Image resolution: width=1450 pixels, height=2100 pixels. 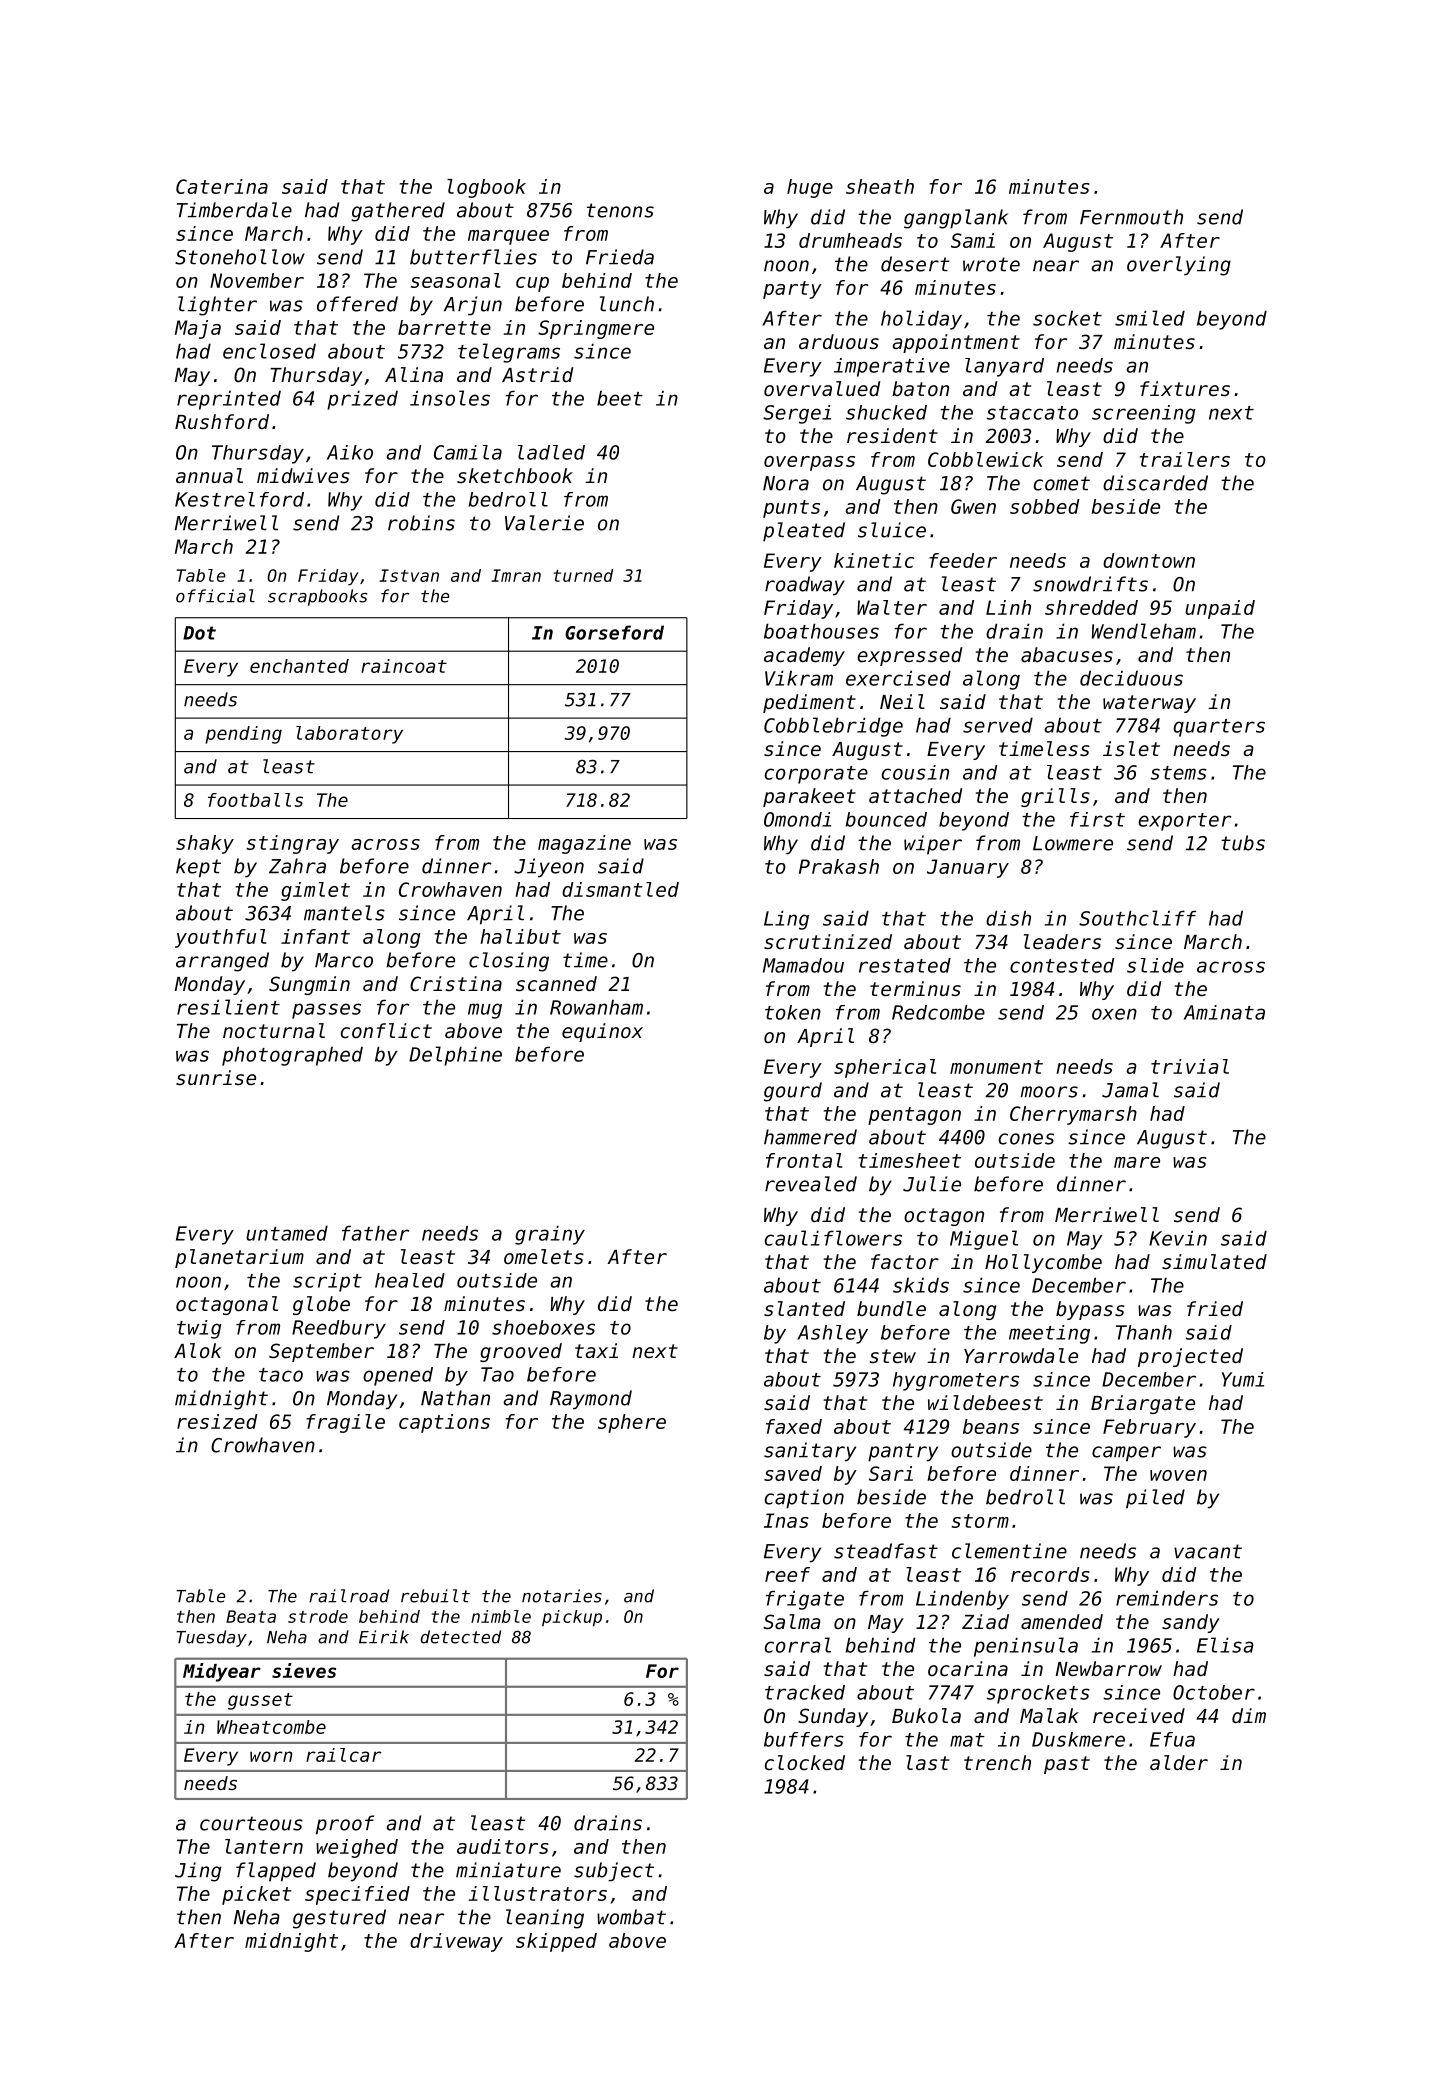 What do you see at coordinates (1050, 1574) in the screenshot?
I see `records` at bounding box center [1050, 1574].
